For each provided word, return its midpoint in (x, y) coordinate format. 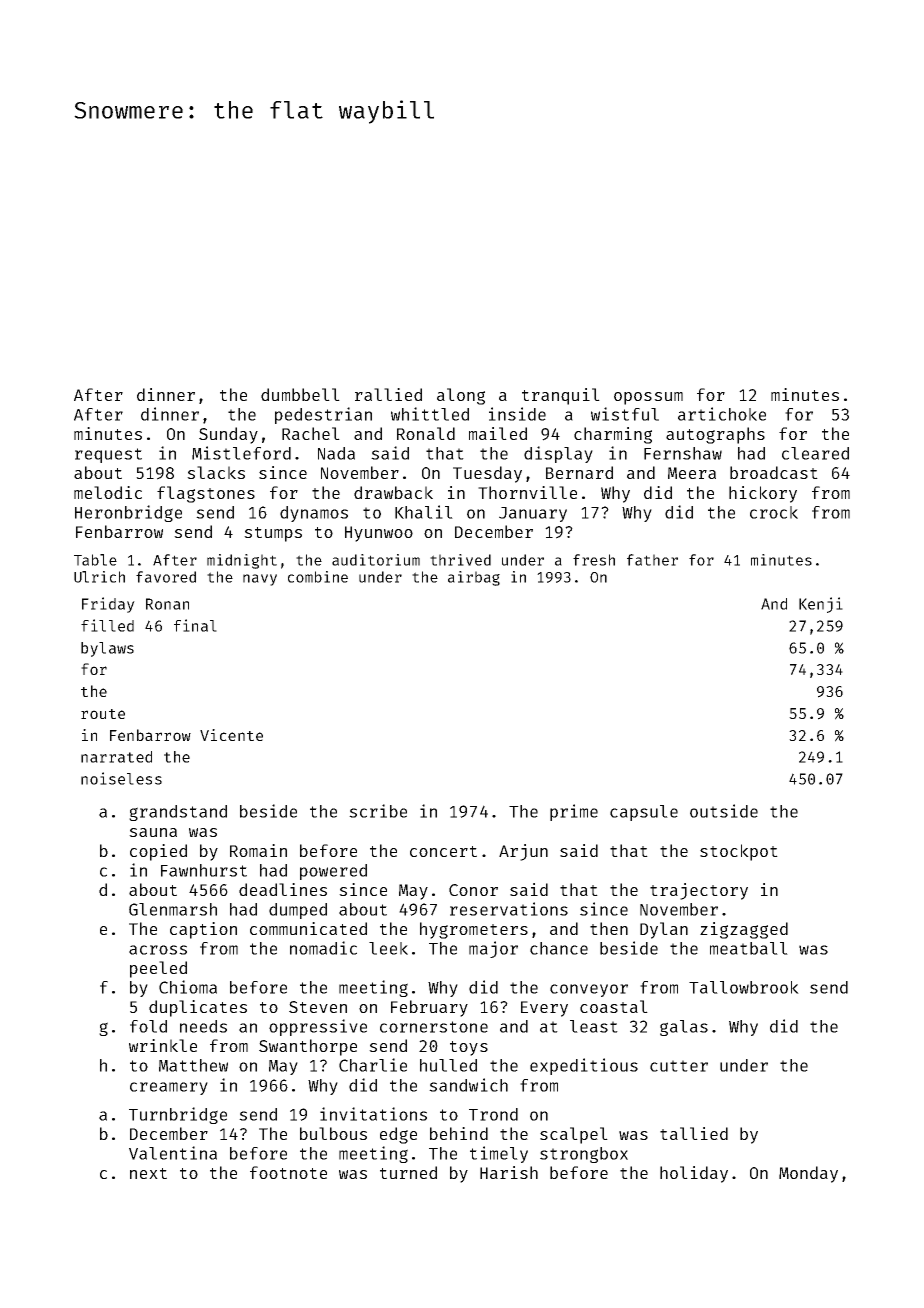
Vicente (231, 735)
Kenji (821, 605)
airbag (474, 578)
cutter (679, 1066)
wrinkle (163, 1045)
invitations (373, 1114)
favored (166, 577)
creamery (169, 1088)
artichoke (722, 414)
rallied (388, 394)
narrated (116, 757)
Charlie (373, 1065)
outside (724, 811)
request (108, 455)
